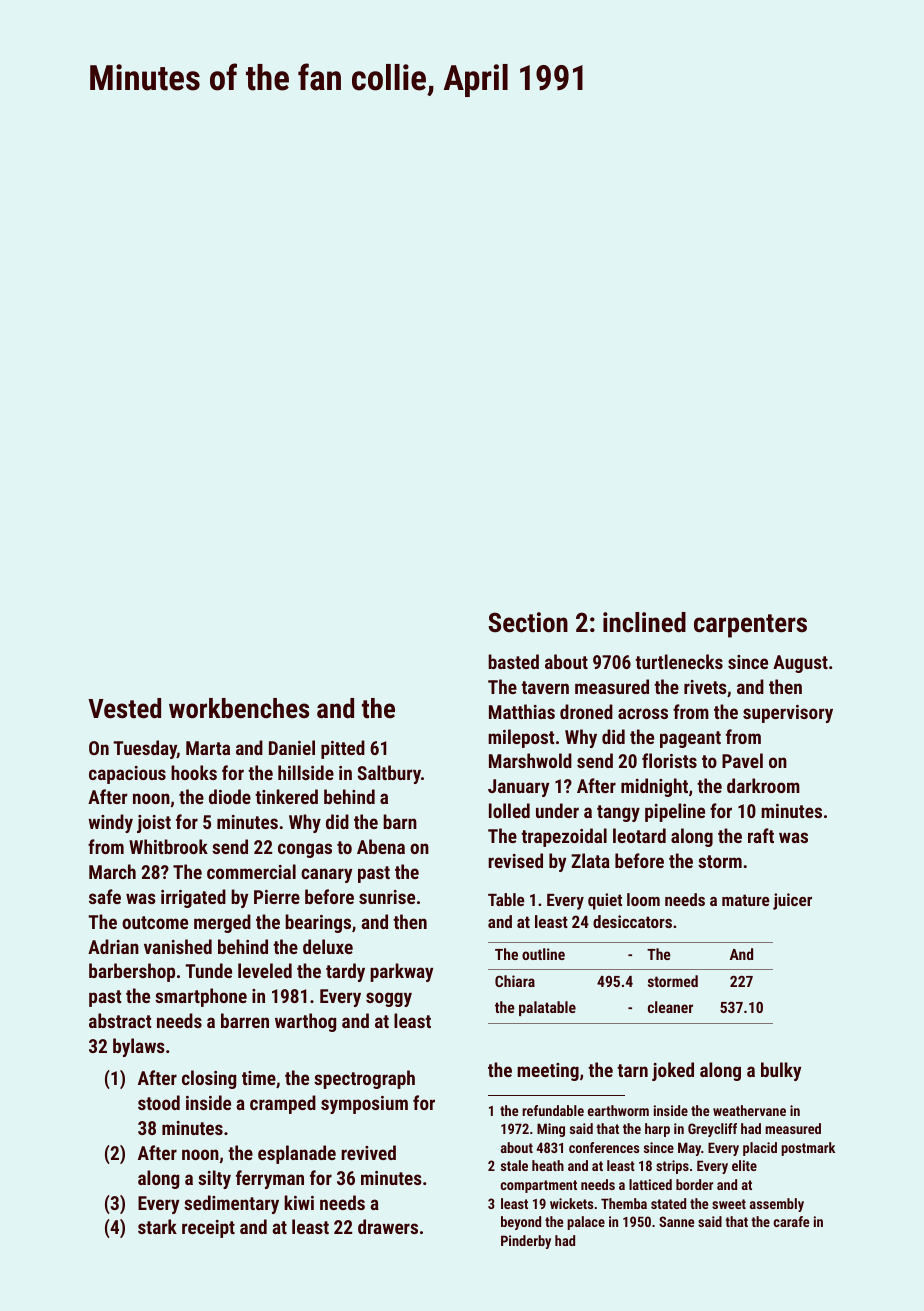 This page has height=1311, width=924. What do you see at coordinates (528, 622) in the page?
I see `Section` at bounding box center [528, 622].
